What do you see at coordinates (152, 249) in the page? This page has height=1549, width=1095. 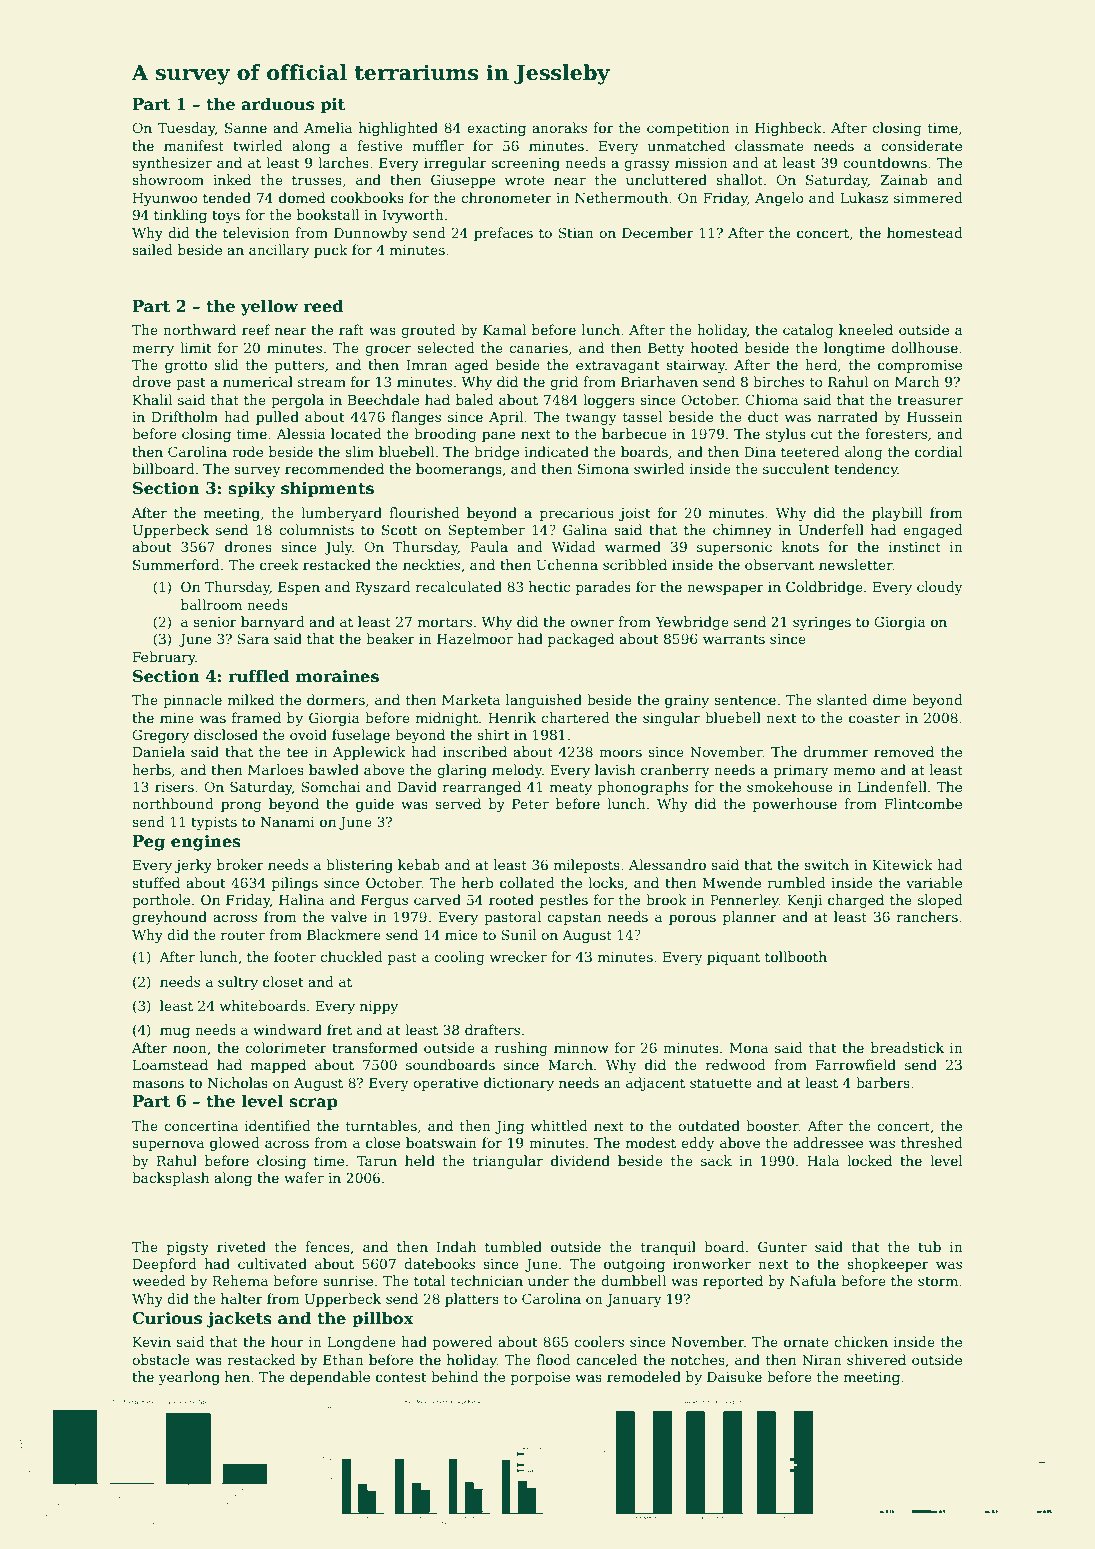 I see `sailed` at bounding box center [152, 249].
